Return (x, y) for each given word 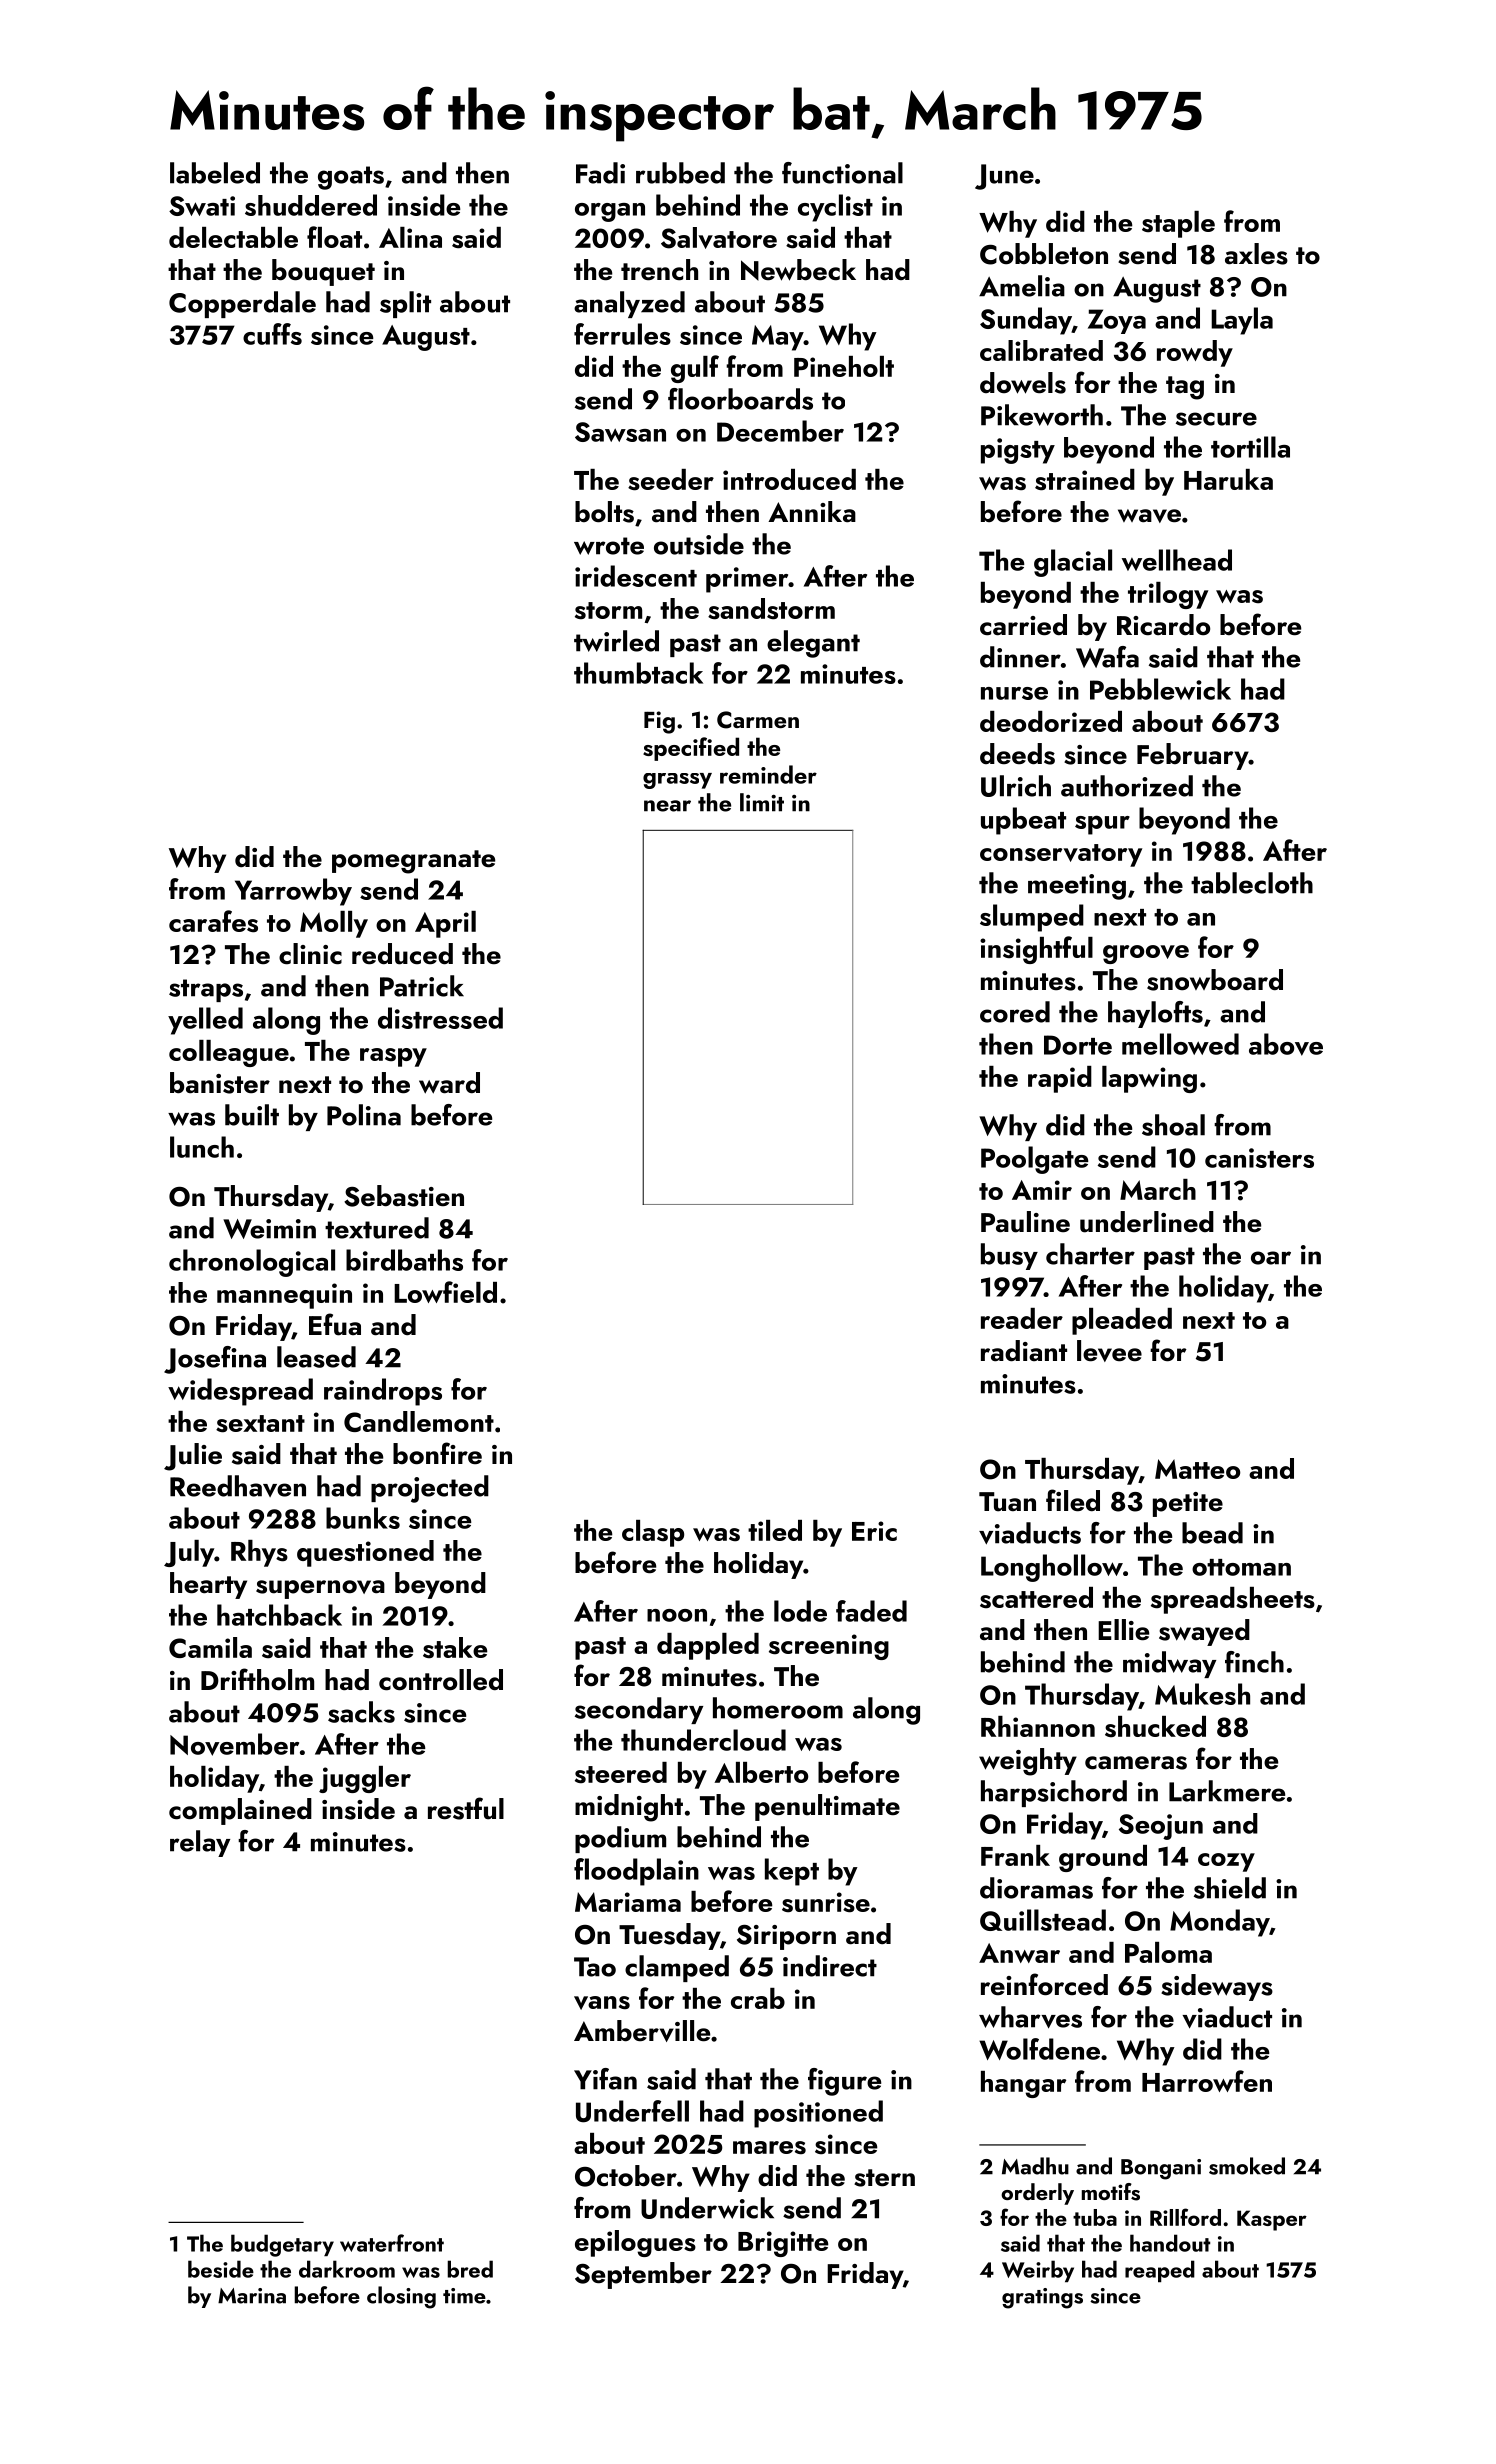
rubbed (680, 173)
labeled (215, 173)
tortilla (1250, 447)
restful (466, 1808)
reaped (1160, 2271)
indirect (830, 1966)
